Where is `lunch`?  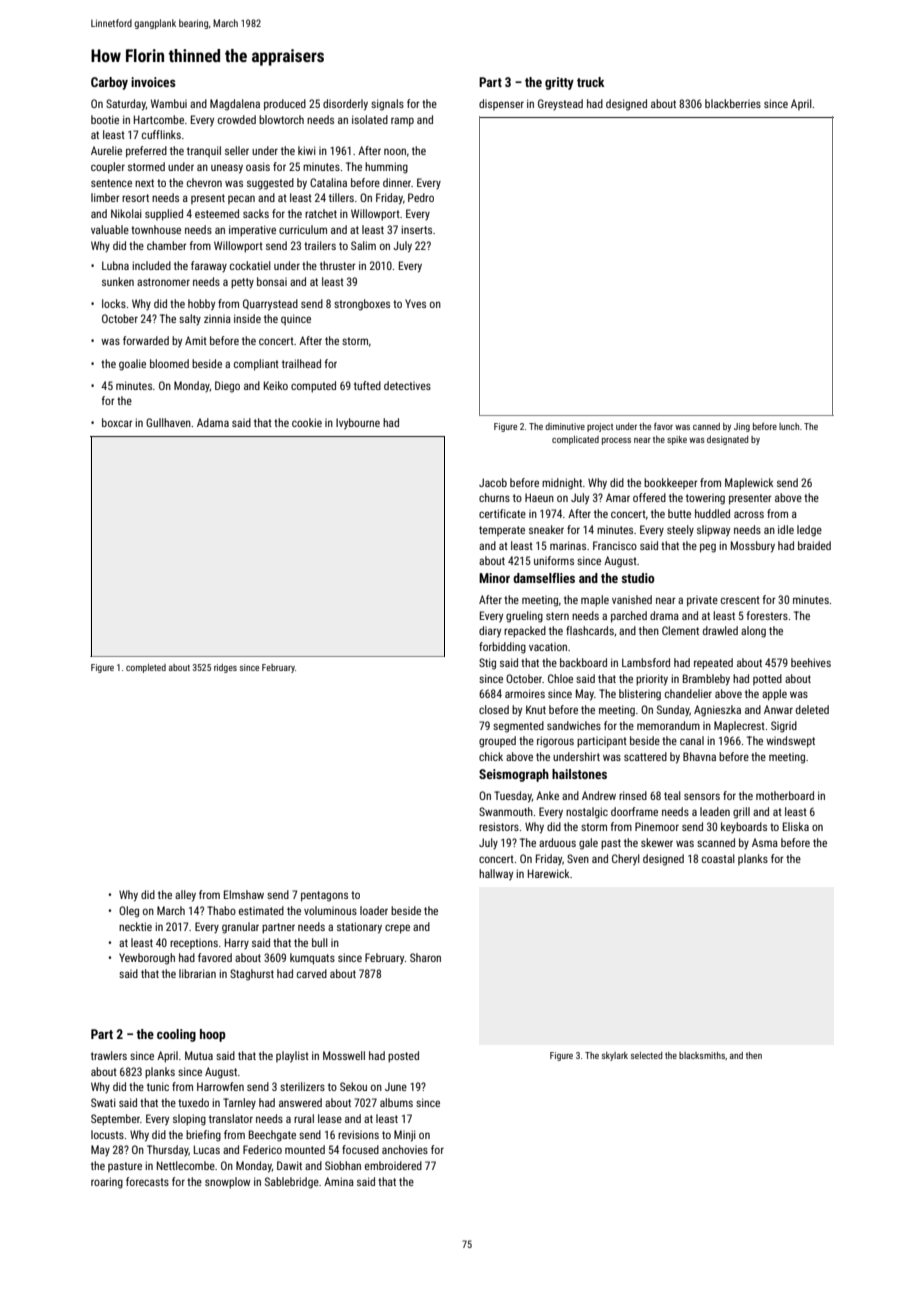 lunch is located at coordinates (789, 426).
